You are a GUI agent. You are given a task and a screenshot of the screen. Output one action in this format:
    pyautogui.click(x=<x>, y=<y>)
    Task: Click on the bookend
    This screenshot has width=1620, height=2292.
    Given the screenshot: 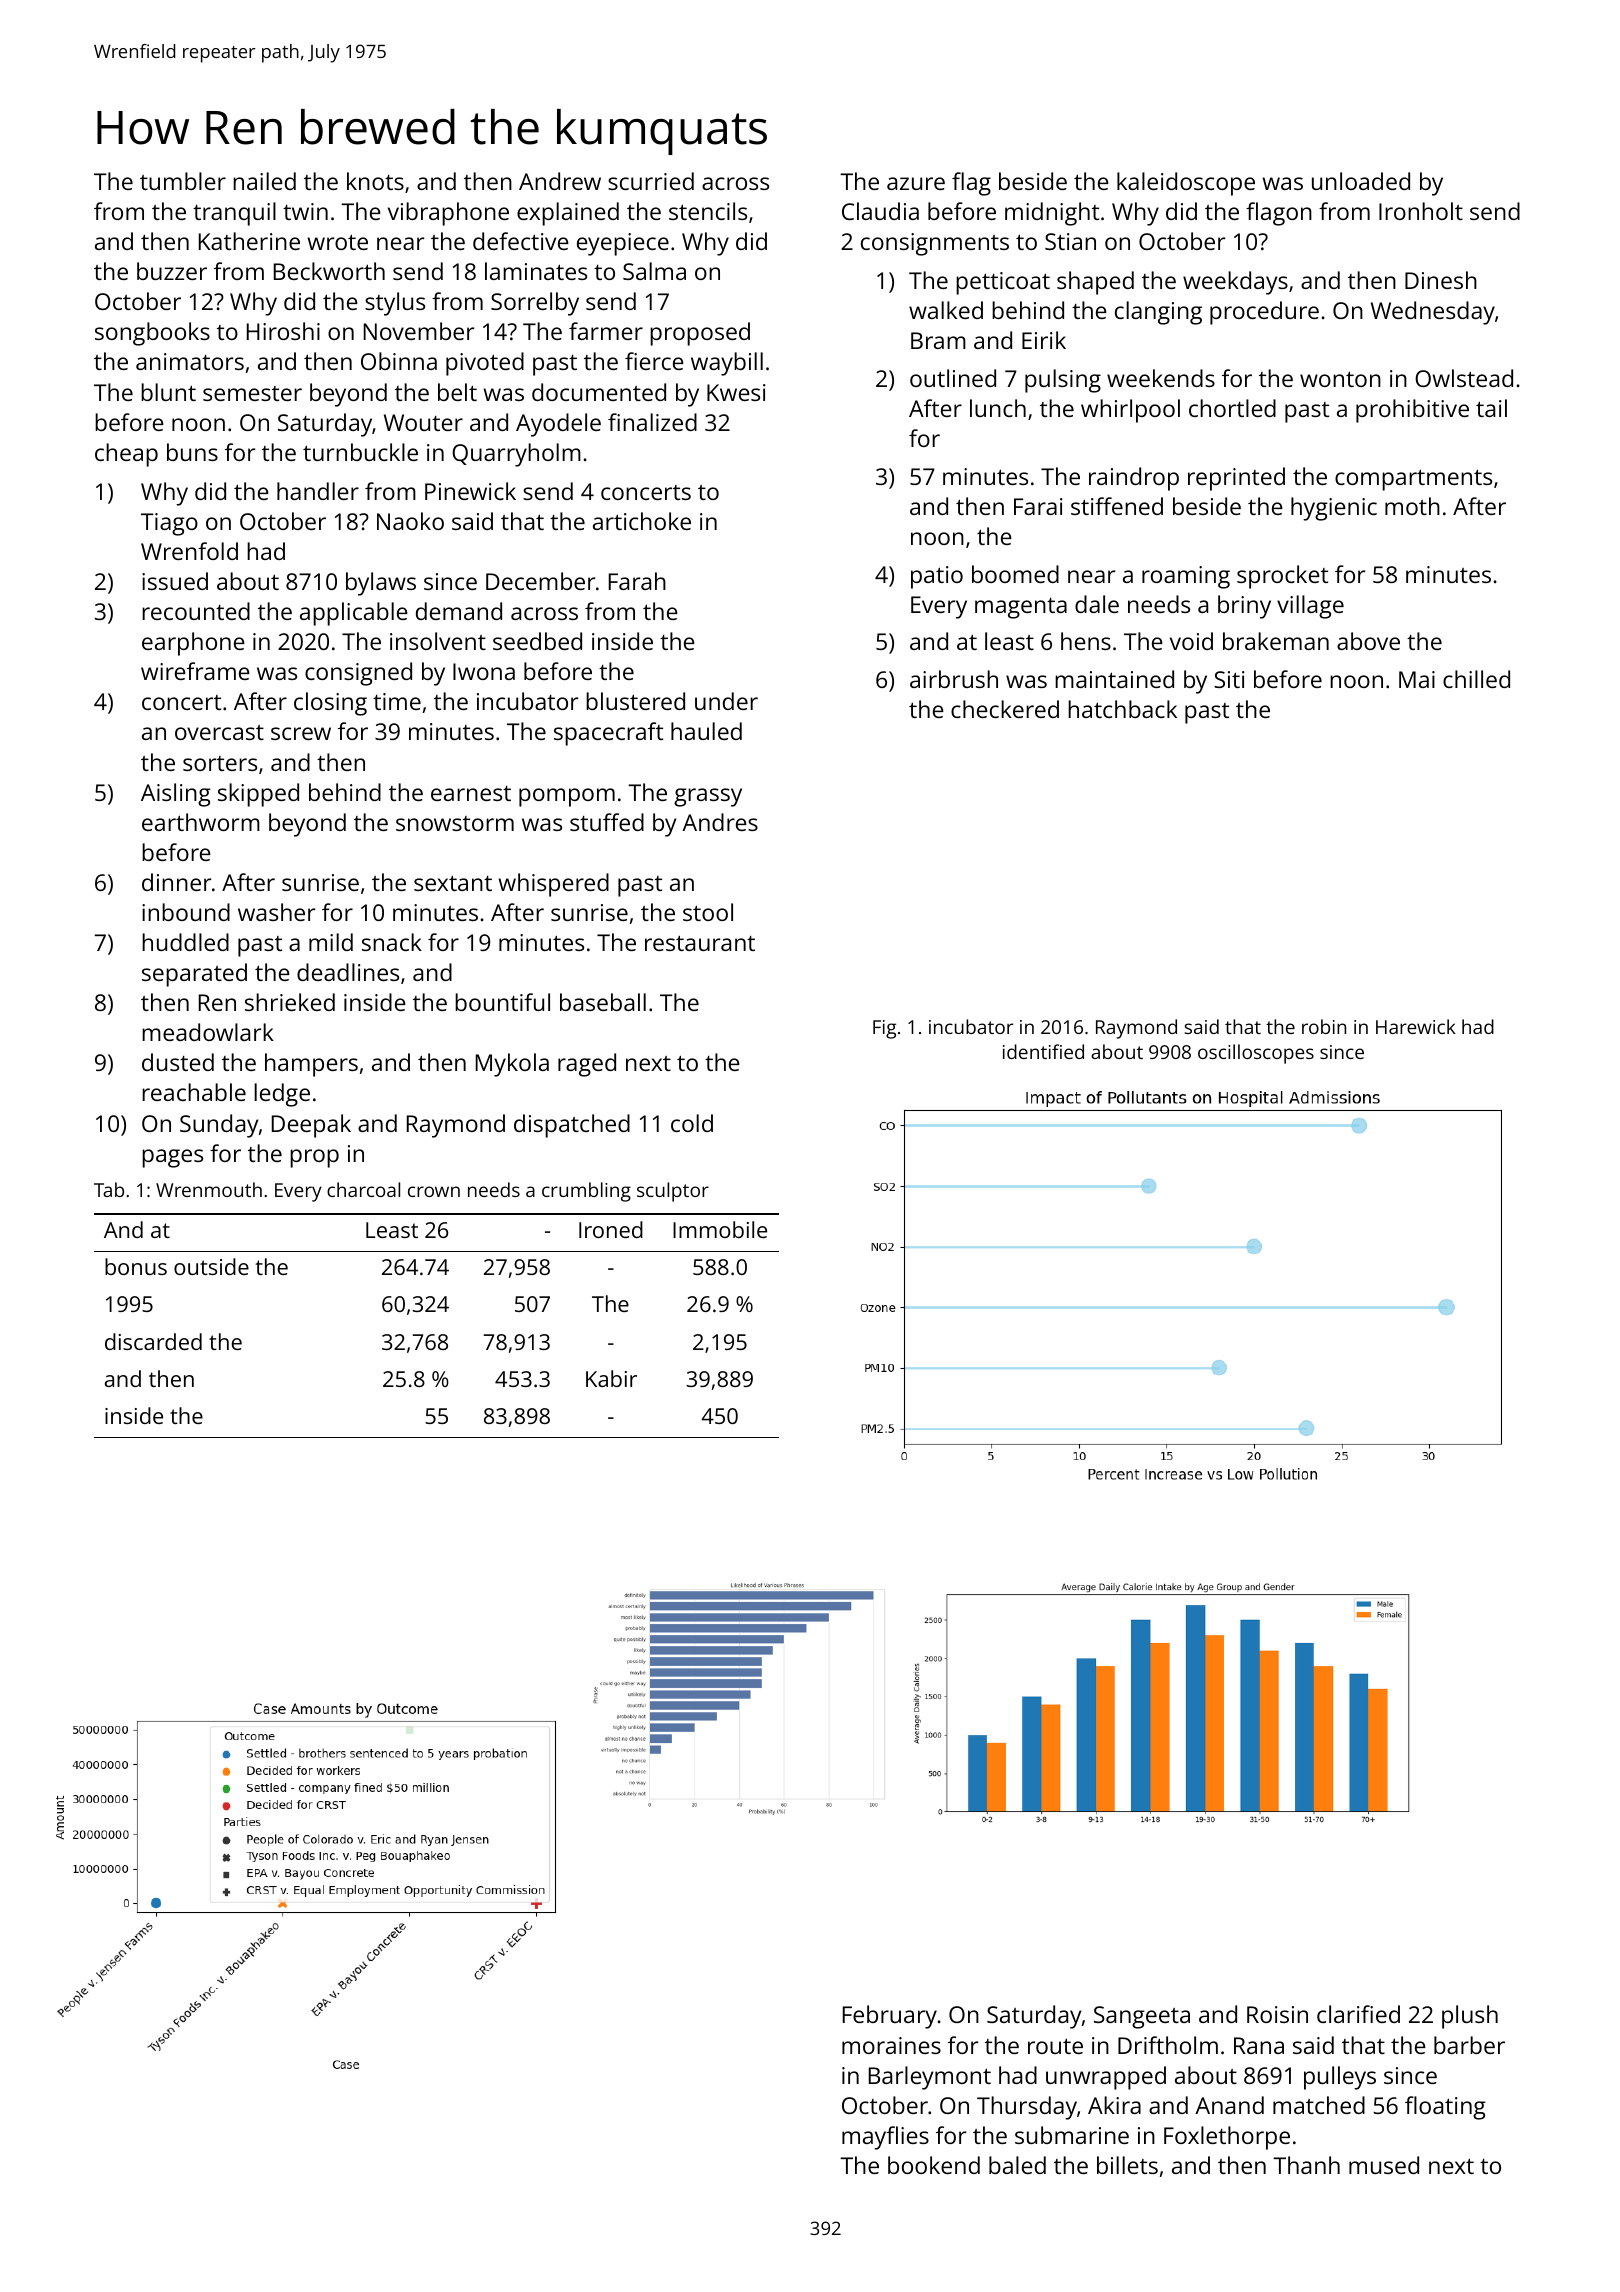 What is the action you would take?
    pyautogui.click(x=934, y=2165)
